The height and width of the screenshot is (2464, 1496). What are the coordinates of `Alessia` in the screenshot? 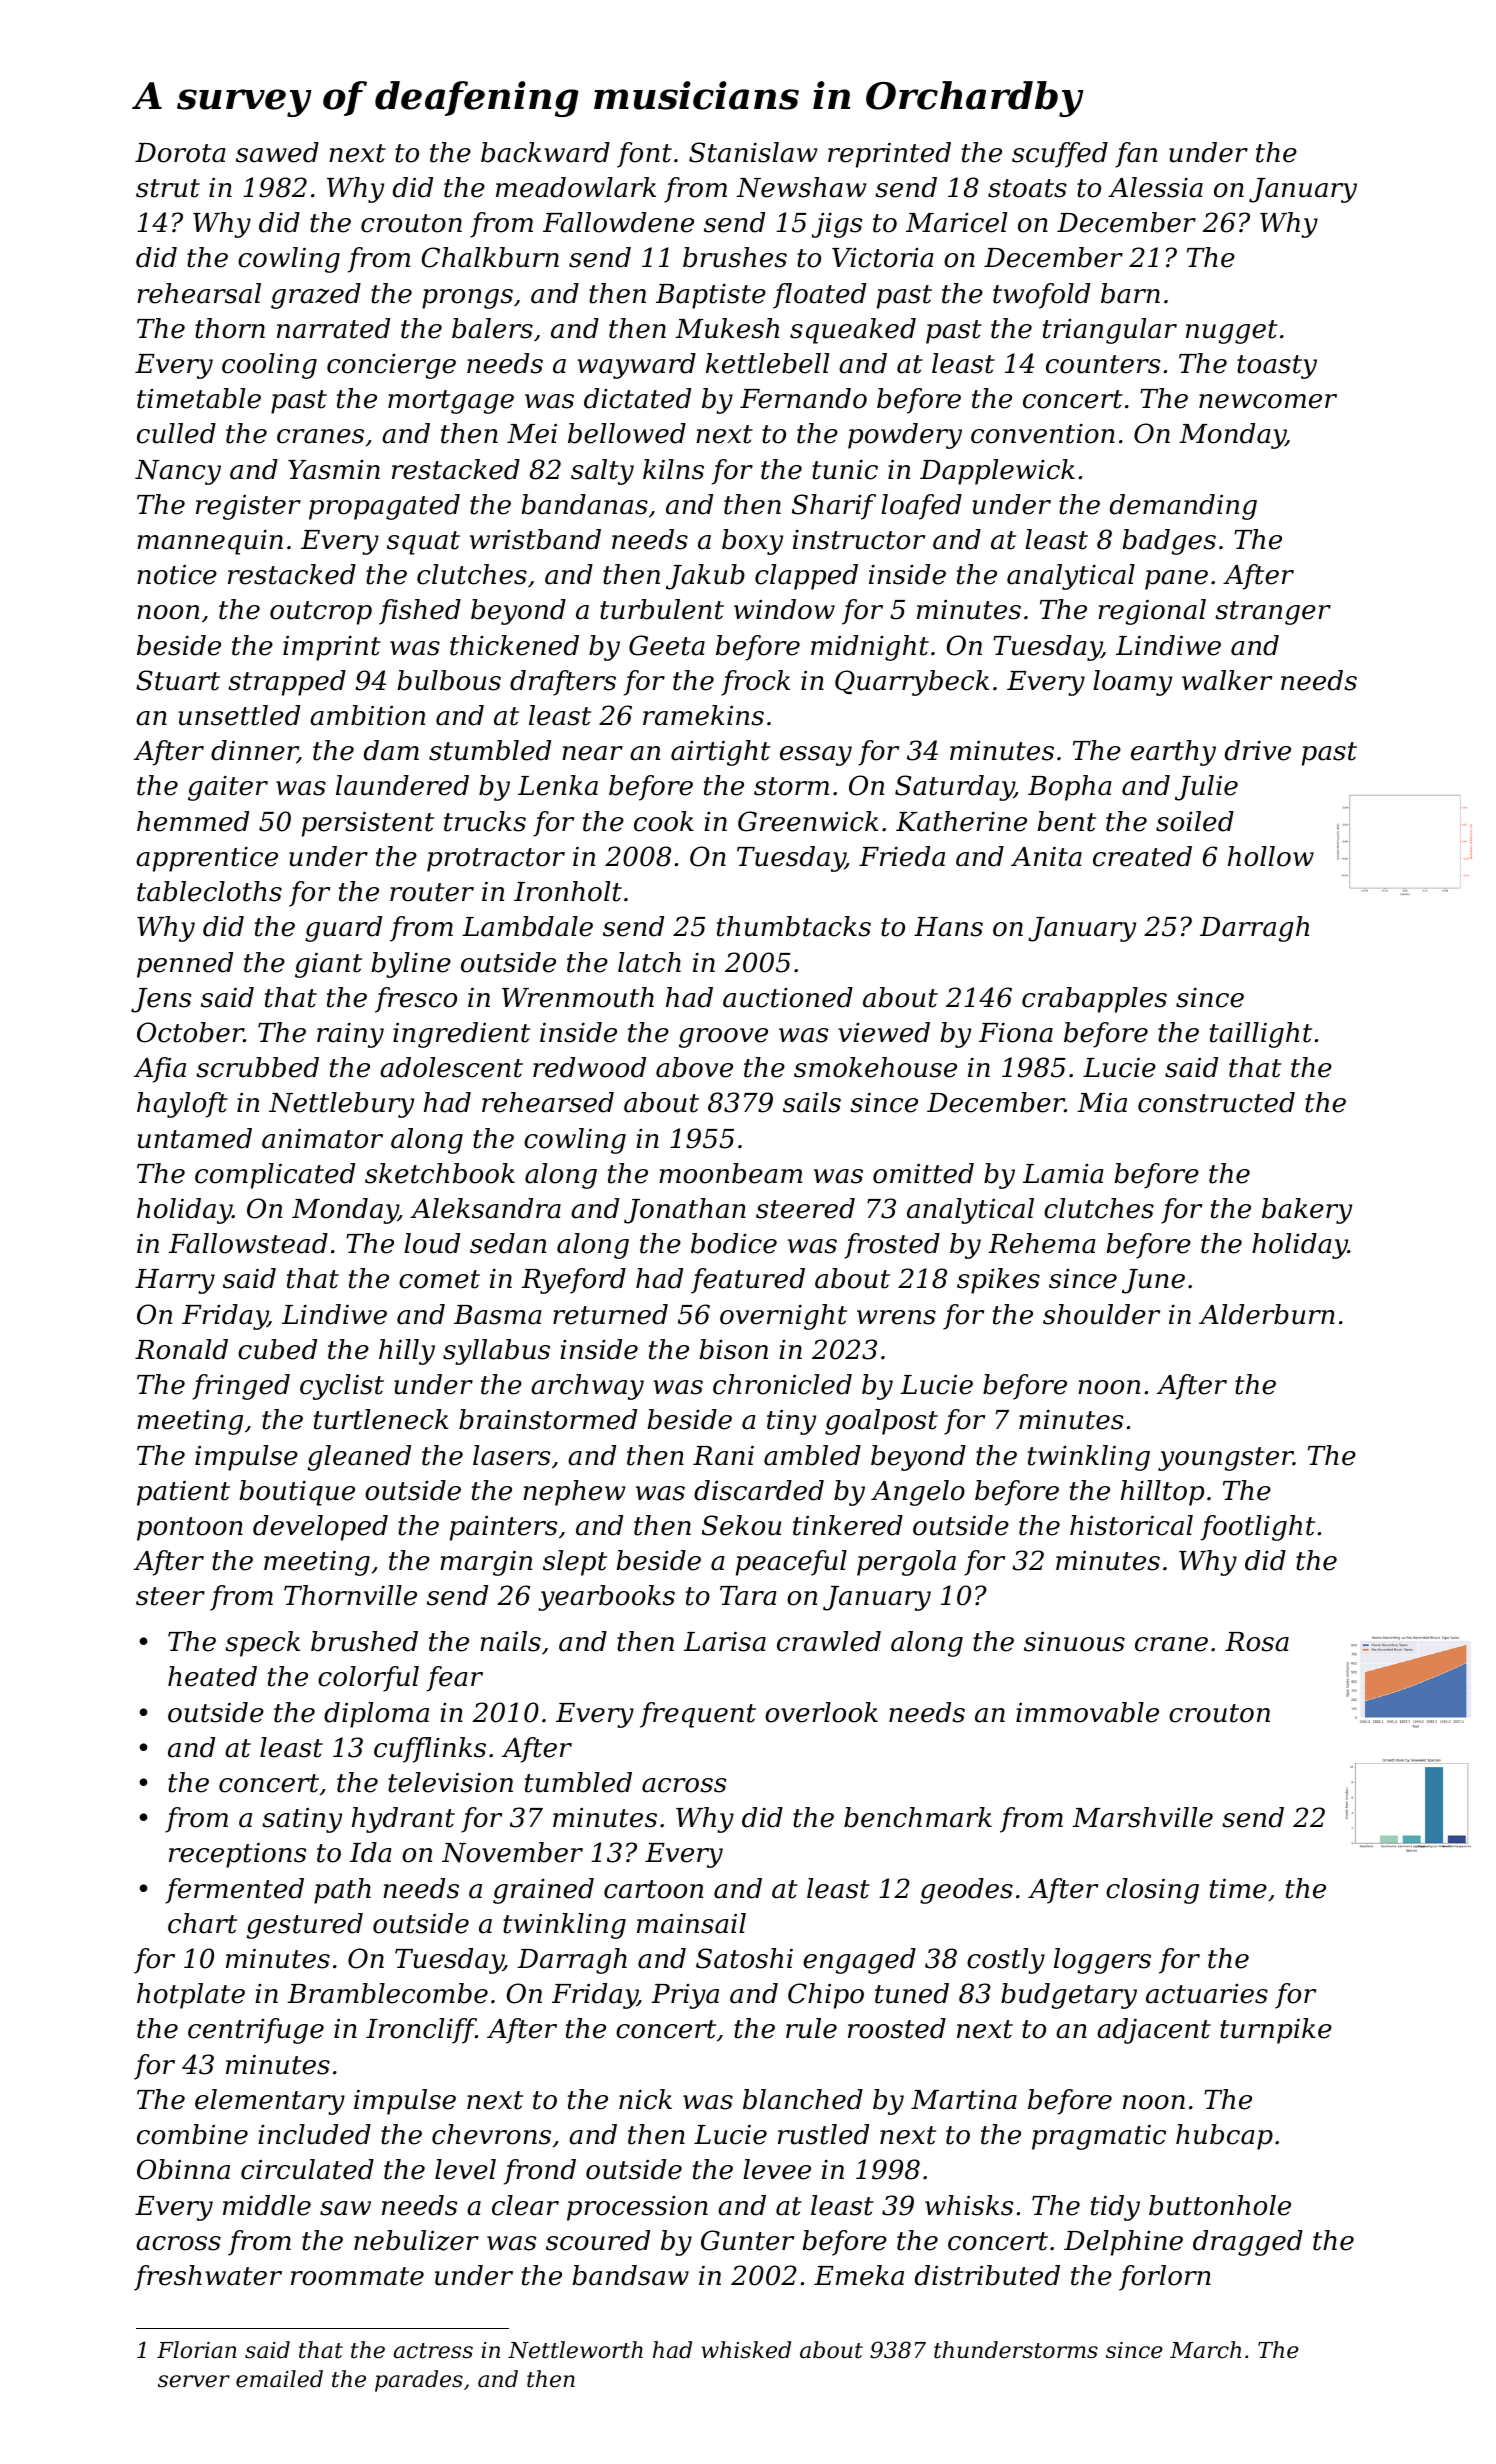 It's located at (1155, 187).
